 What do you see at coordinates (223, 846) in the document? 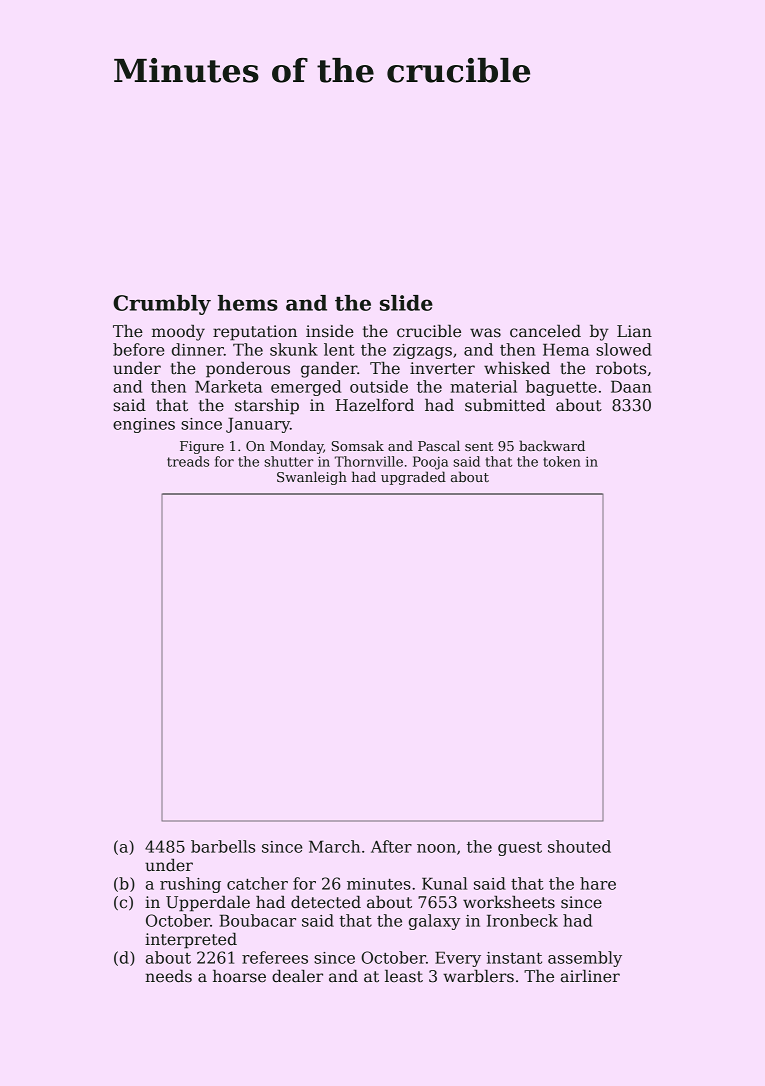
I see `barbells` at bounding box center [223, 846].
